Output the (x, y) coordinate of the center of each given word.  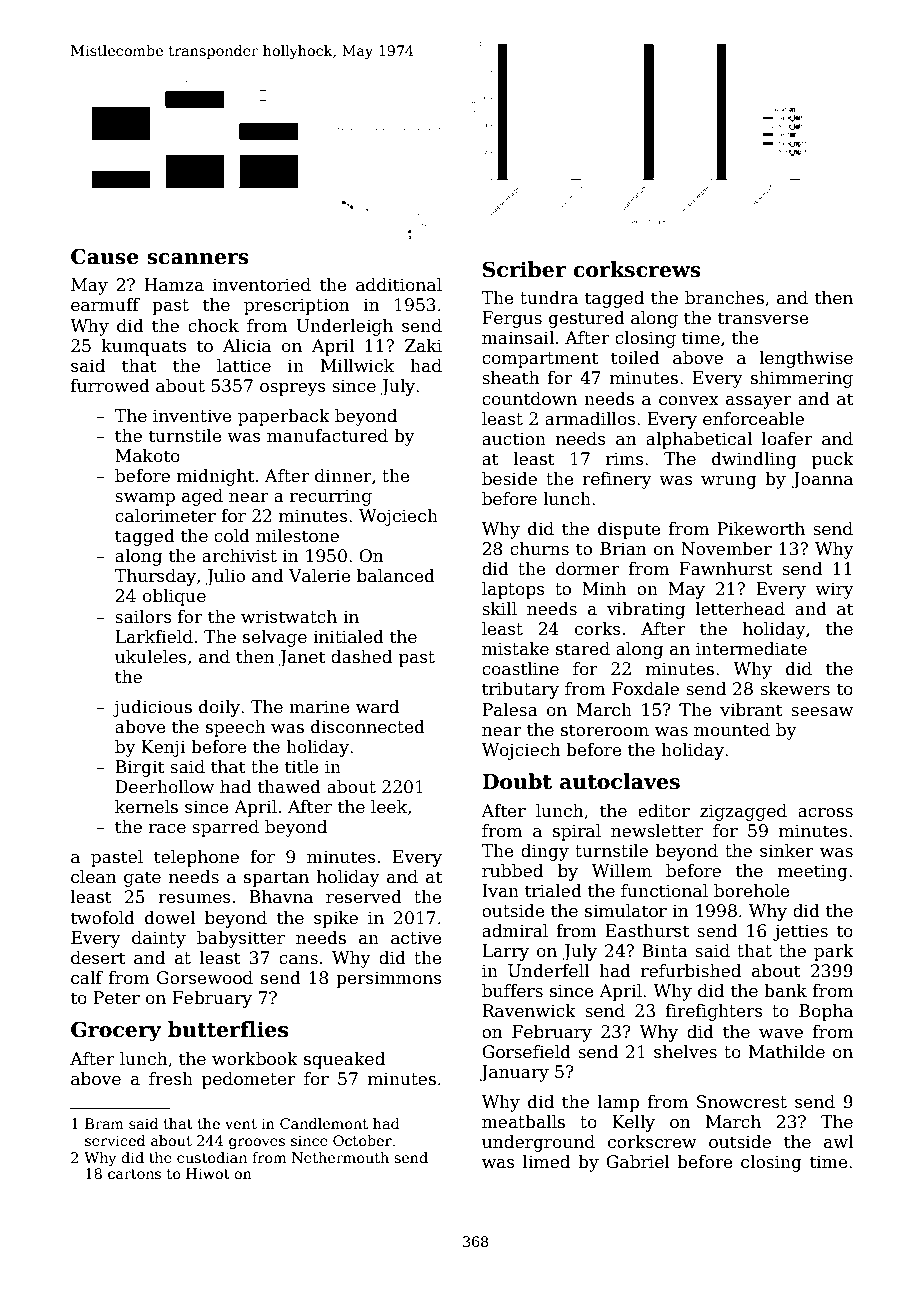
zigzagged (743, 812)
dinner (343, 476)
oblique (174, 597)
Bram (104, 1123)
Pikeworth (761, 529)
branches (724, 298)
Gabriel (638, 1162)
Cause (105, 256)
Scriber (524, 269)
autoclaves (620, 781)
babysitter (241, 939)
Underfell (548, 971)
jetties (800, 932)
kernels (146, 807)
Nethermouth (340, 1157)
